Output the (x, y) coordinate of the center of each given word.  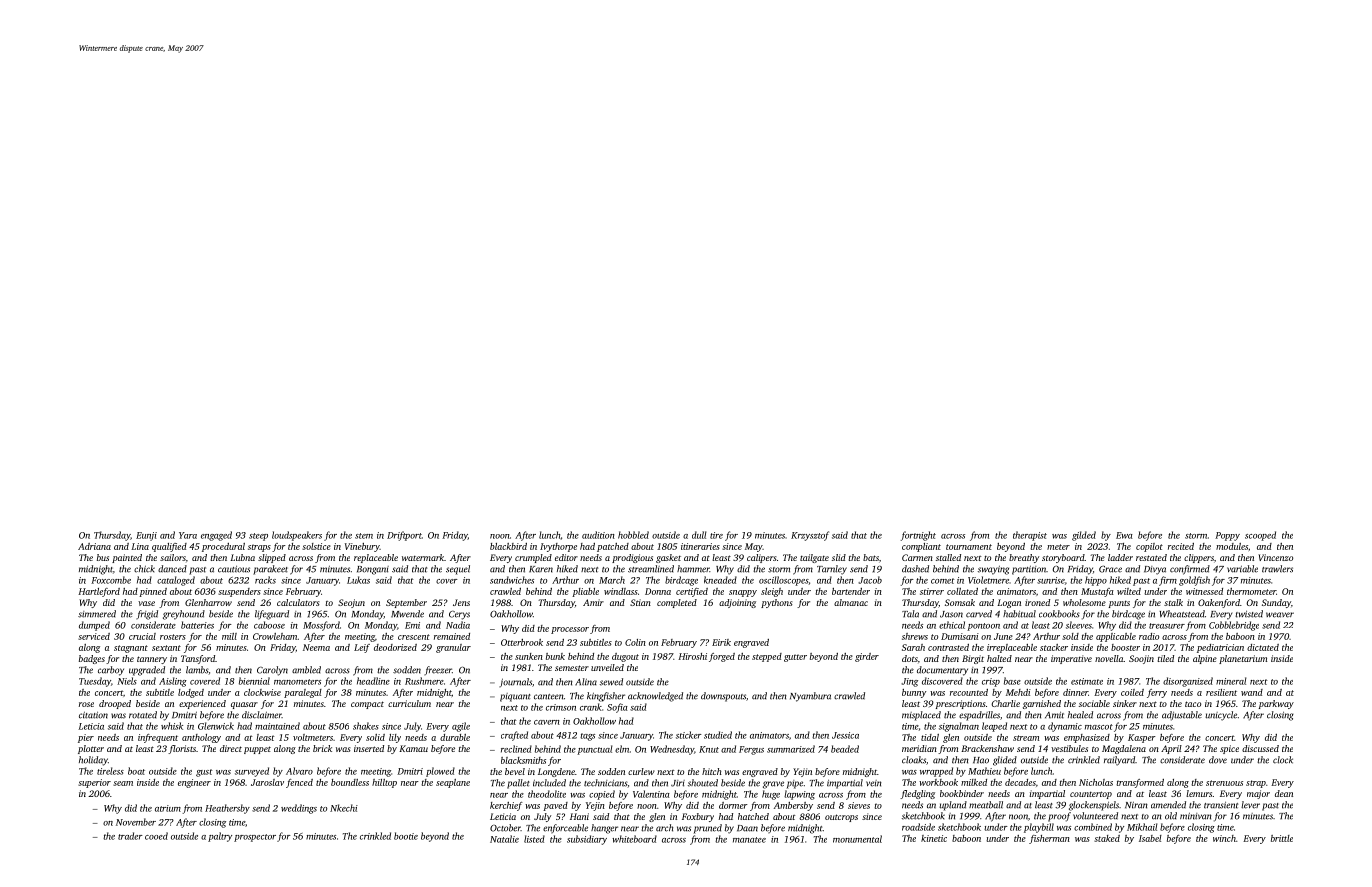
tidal (930, 737)
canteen (549, 697)
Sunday (1276, 603)
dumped (94, 626)
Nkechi (344, 808)
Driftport (404, 536)
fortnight (918, 536)
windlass (621, 591)
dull (699, 535)
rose (86, 704)
